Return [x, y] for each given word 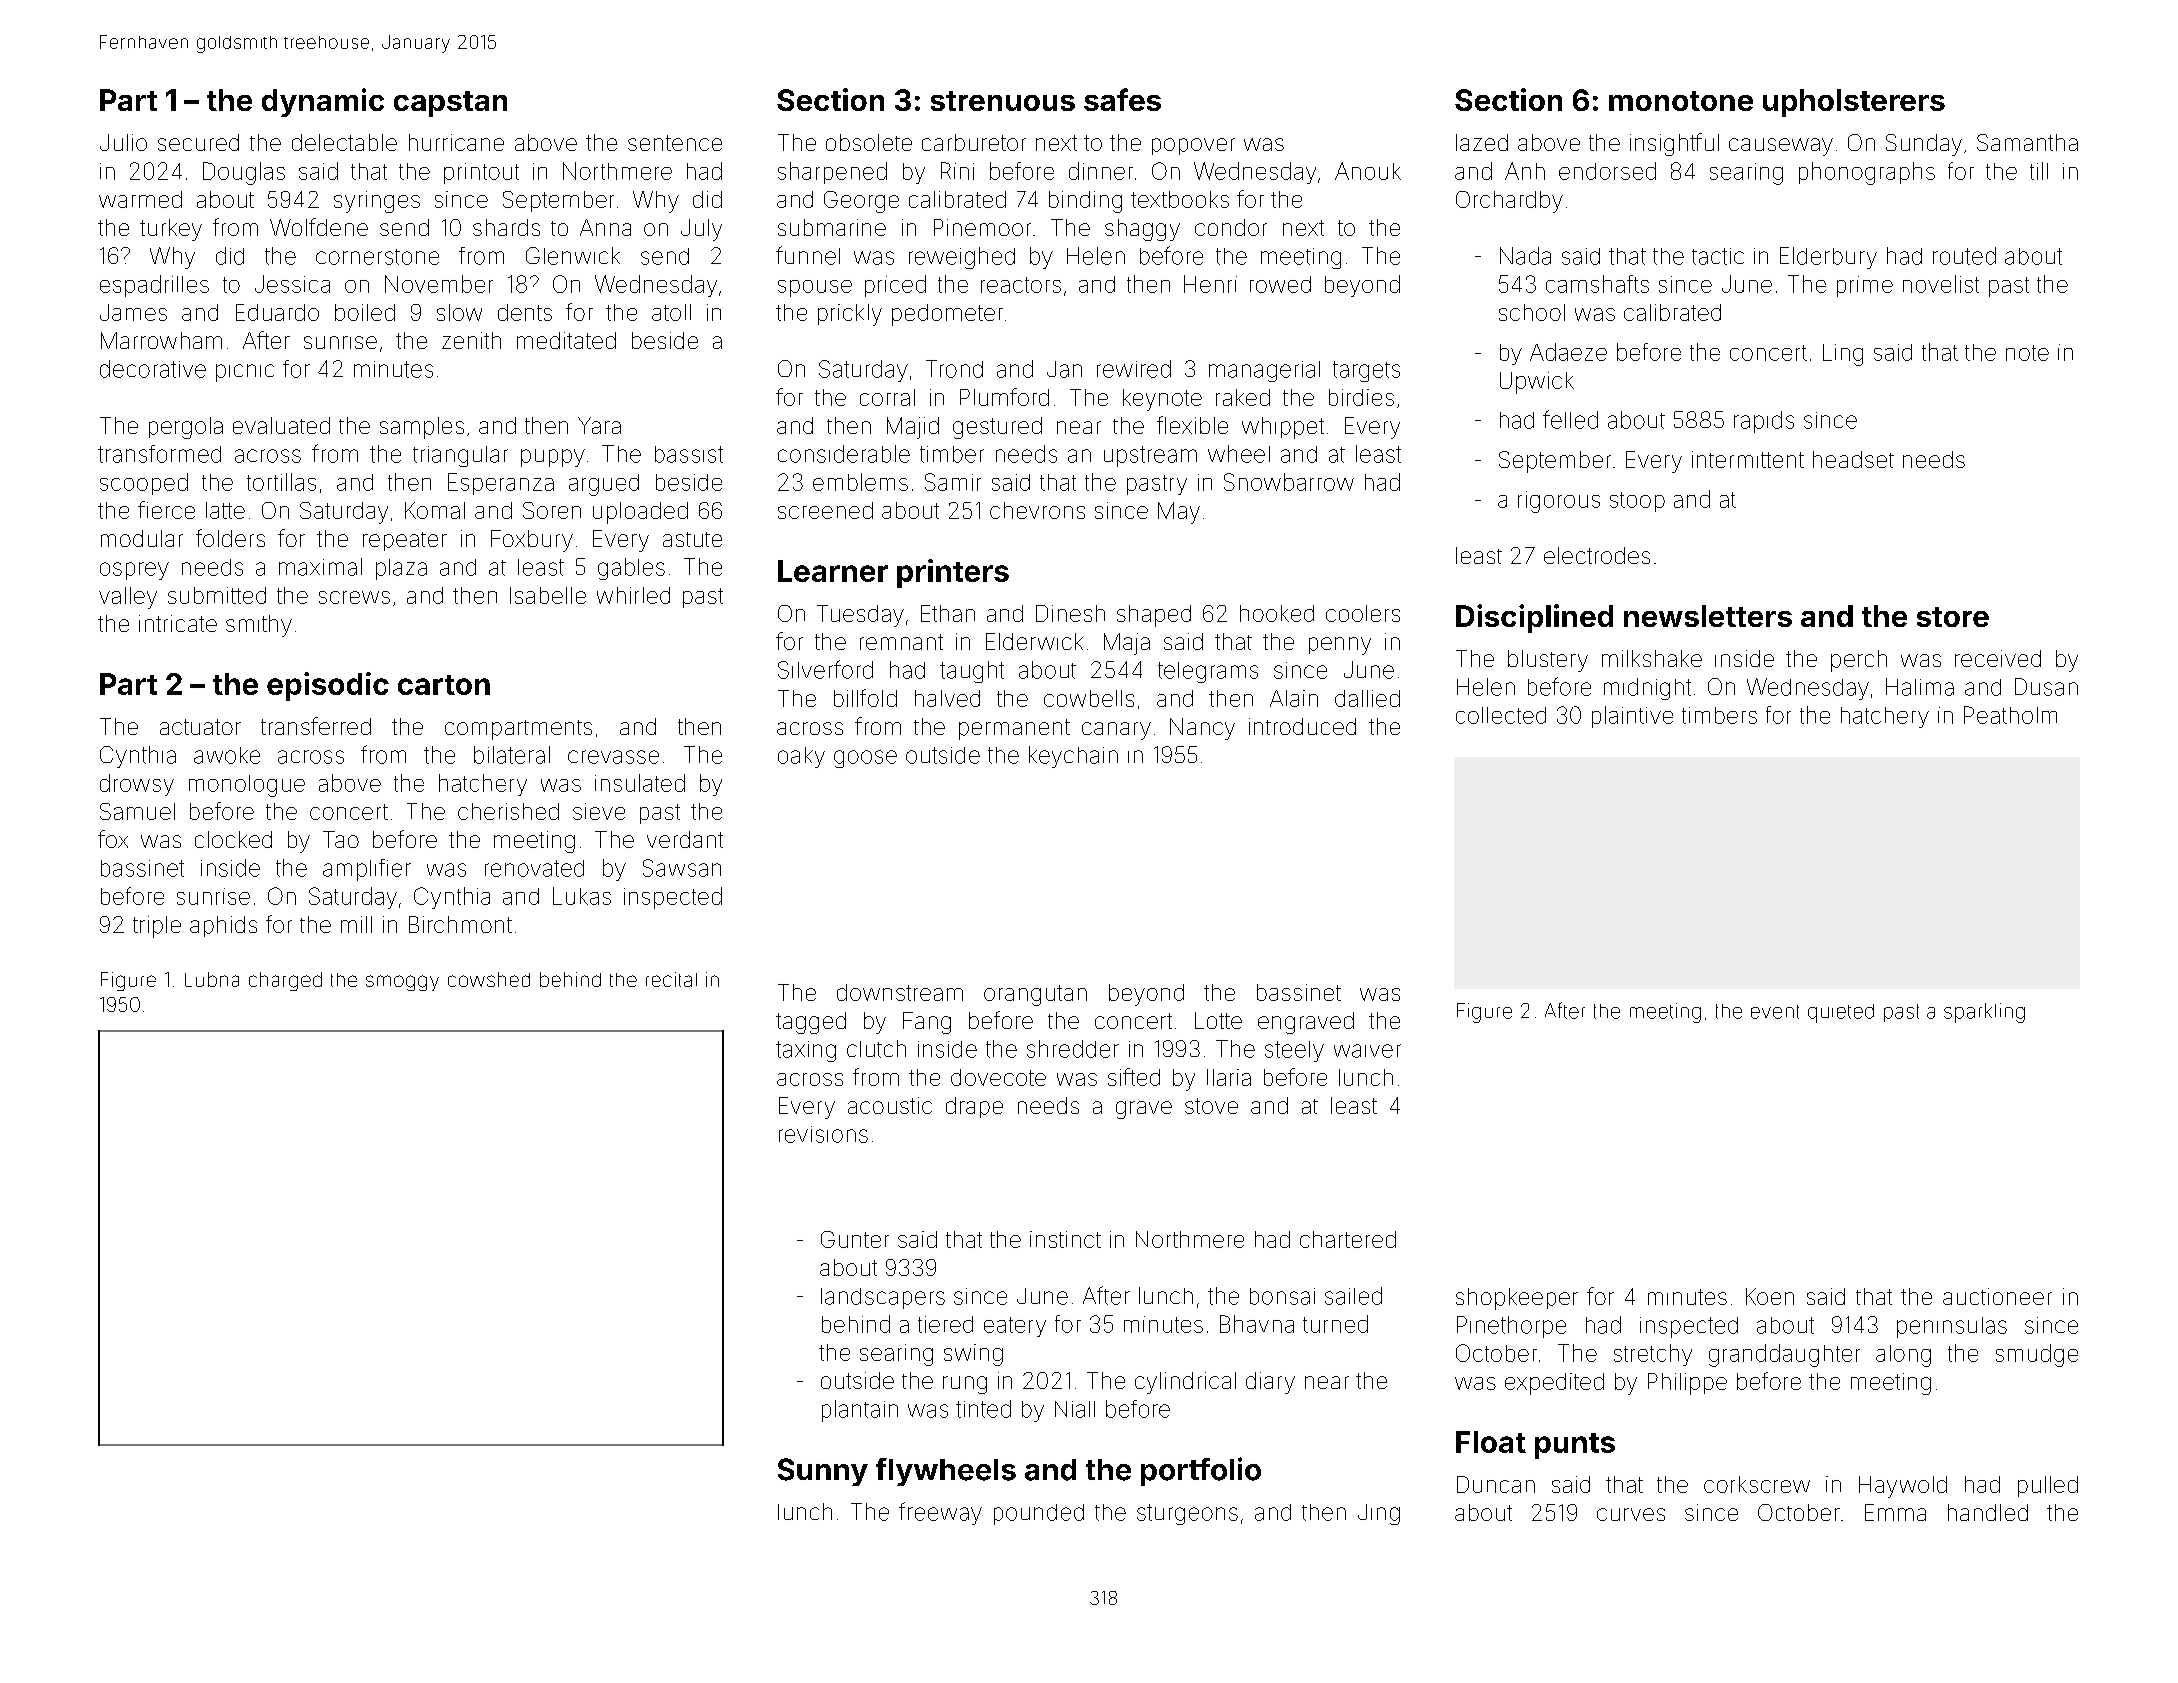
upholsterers [1854, 103]
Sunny [823, 1472]
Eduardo [277, 312]
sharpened [832, 173]
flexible [1192, 425]
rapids [1764, 422]
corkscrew [1757, 1484]
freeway [940, 1513]
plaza [401, 569]
